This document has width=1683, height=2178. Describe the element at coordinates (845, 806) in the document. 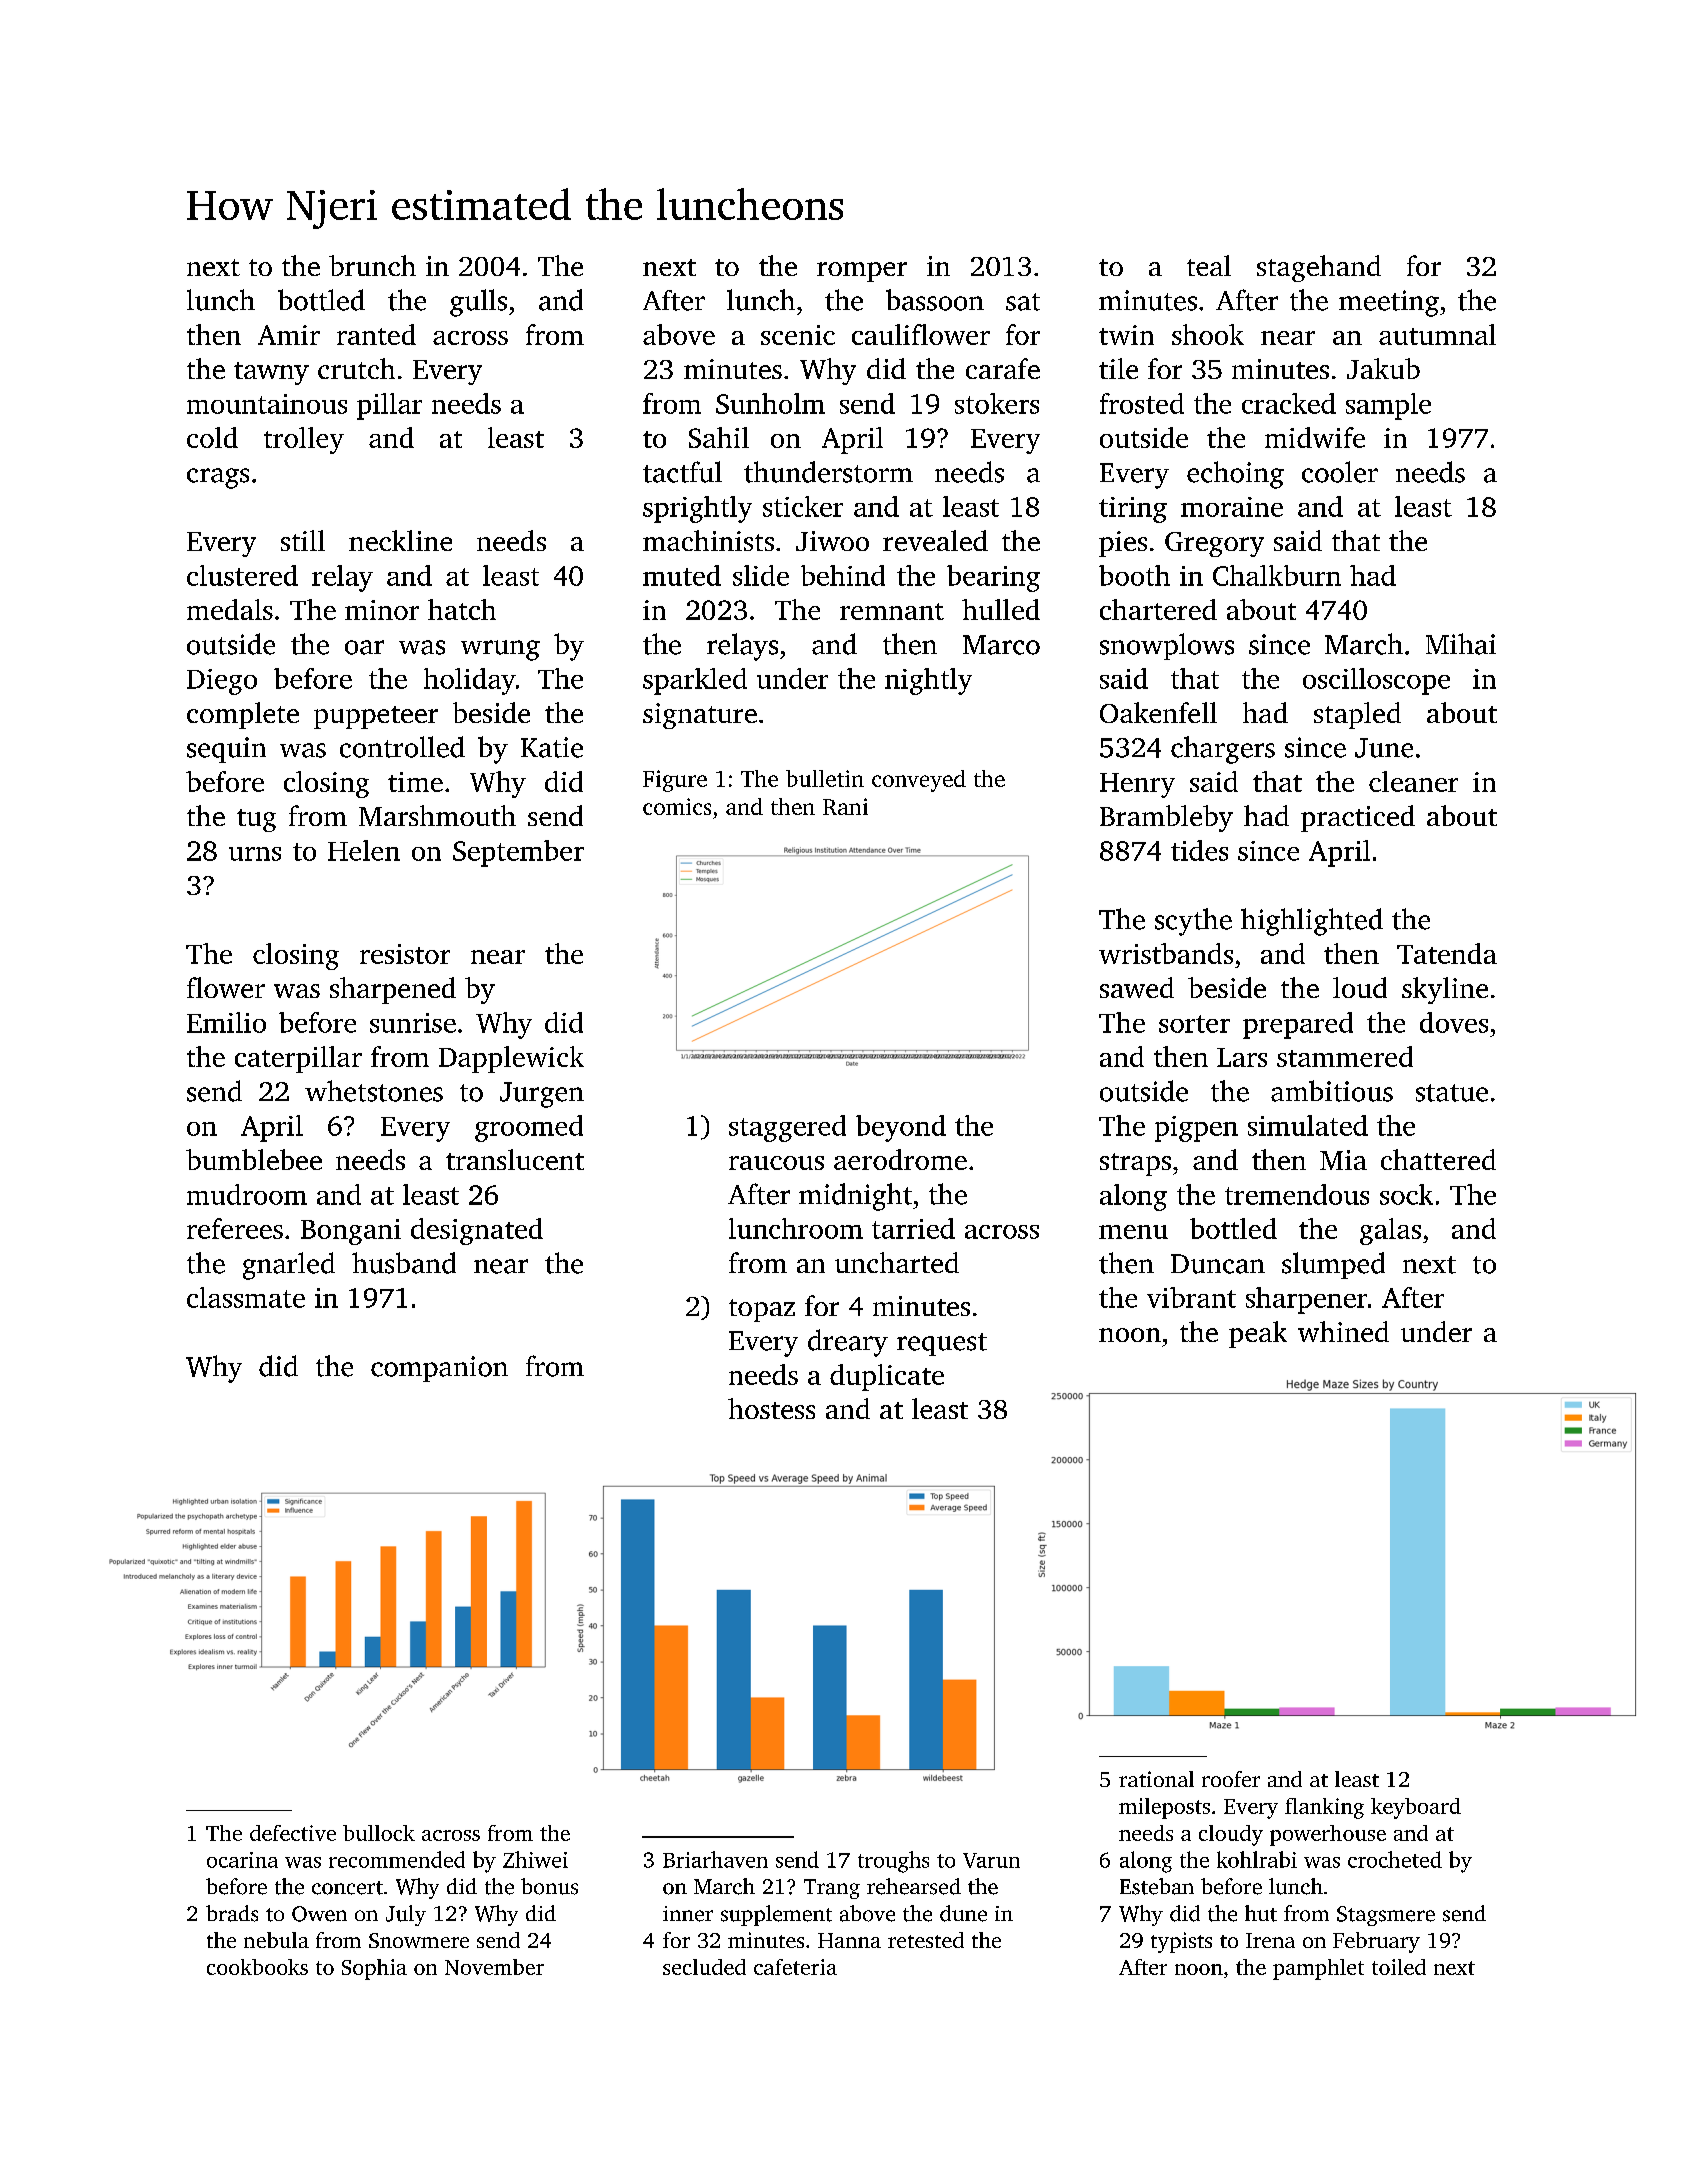

I see `Rani` at that location.
